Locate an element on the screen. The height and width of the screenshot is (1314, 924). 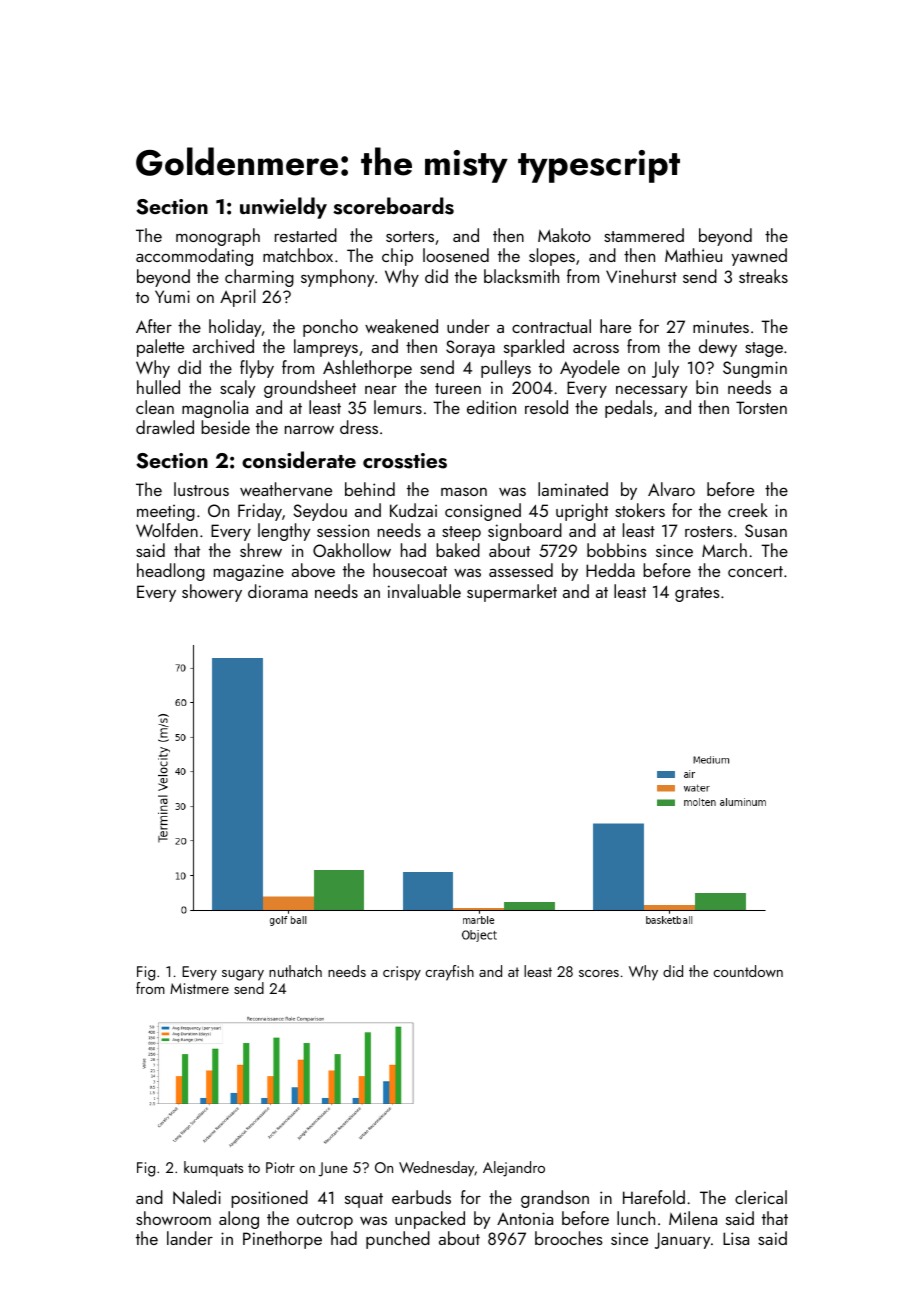
After is located at coordinates (154, 326).
